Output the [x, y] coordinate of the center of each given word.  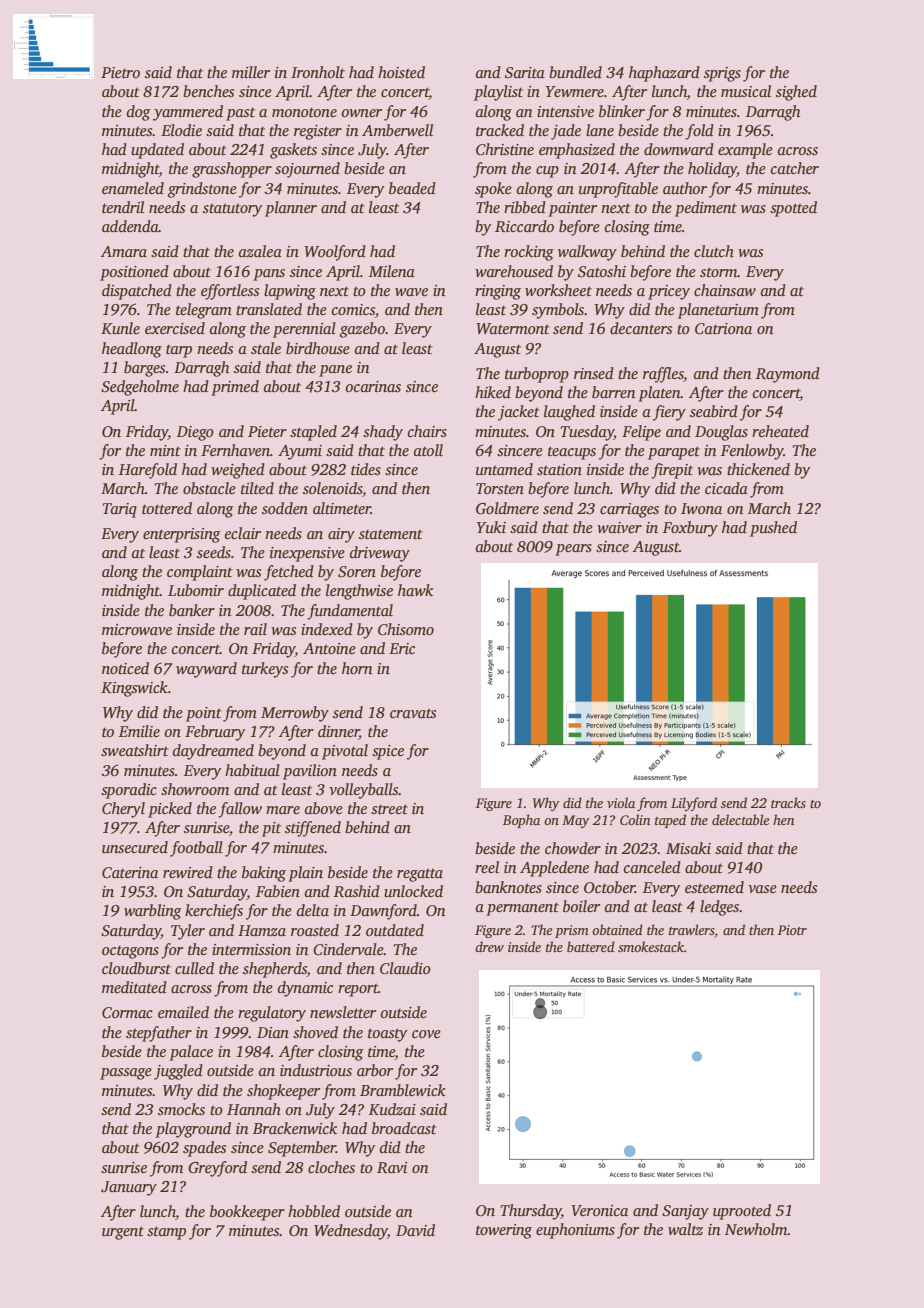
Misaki [688, 848]
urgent [123, 1233]
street [389, 809]
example [745, 151]
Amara [124, 251]
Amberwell [397, 130]
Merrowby [295, 714]
